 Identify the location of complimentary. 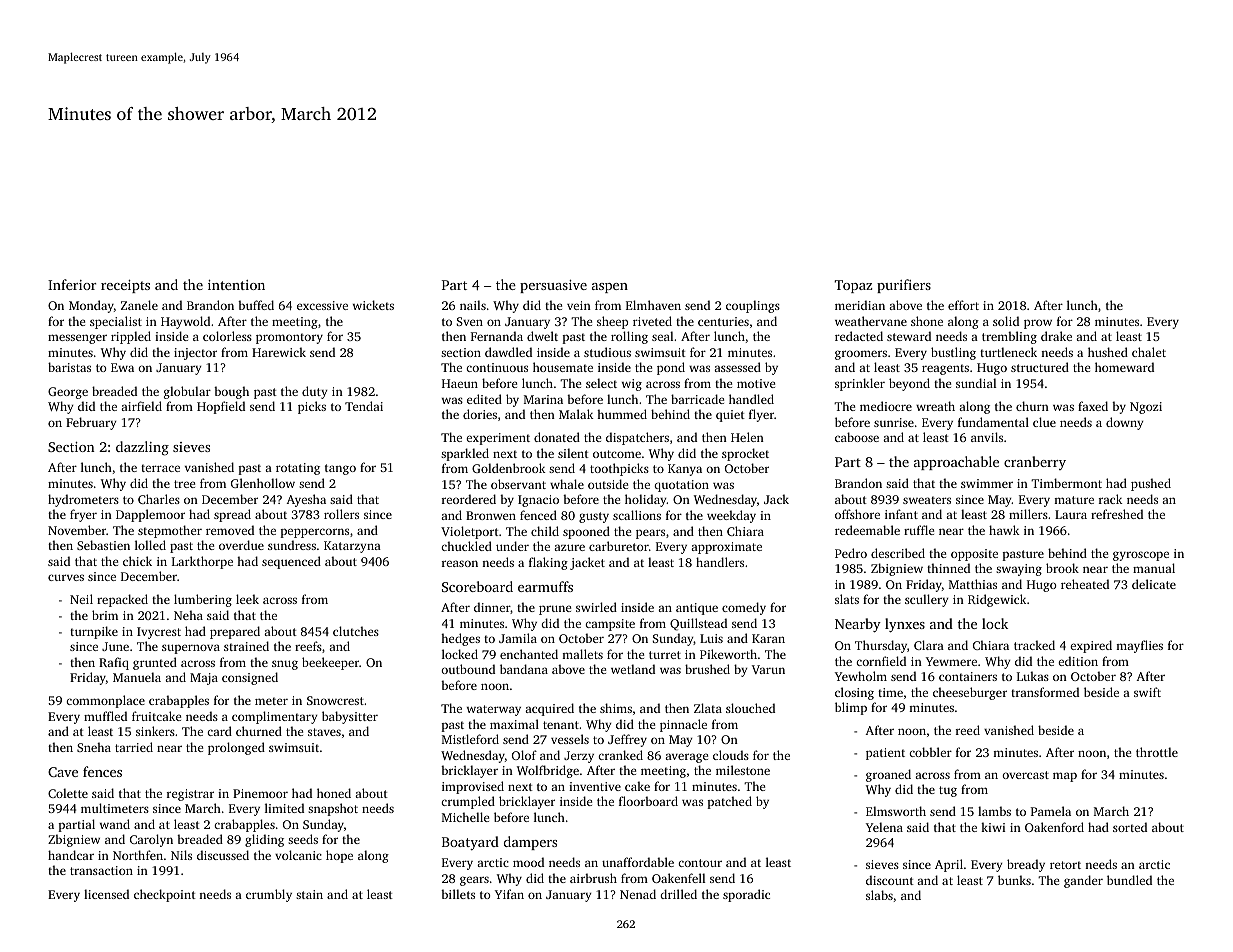
(274, 717).
